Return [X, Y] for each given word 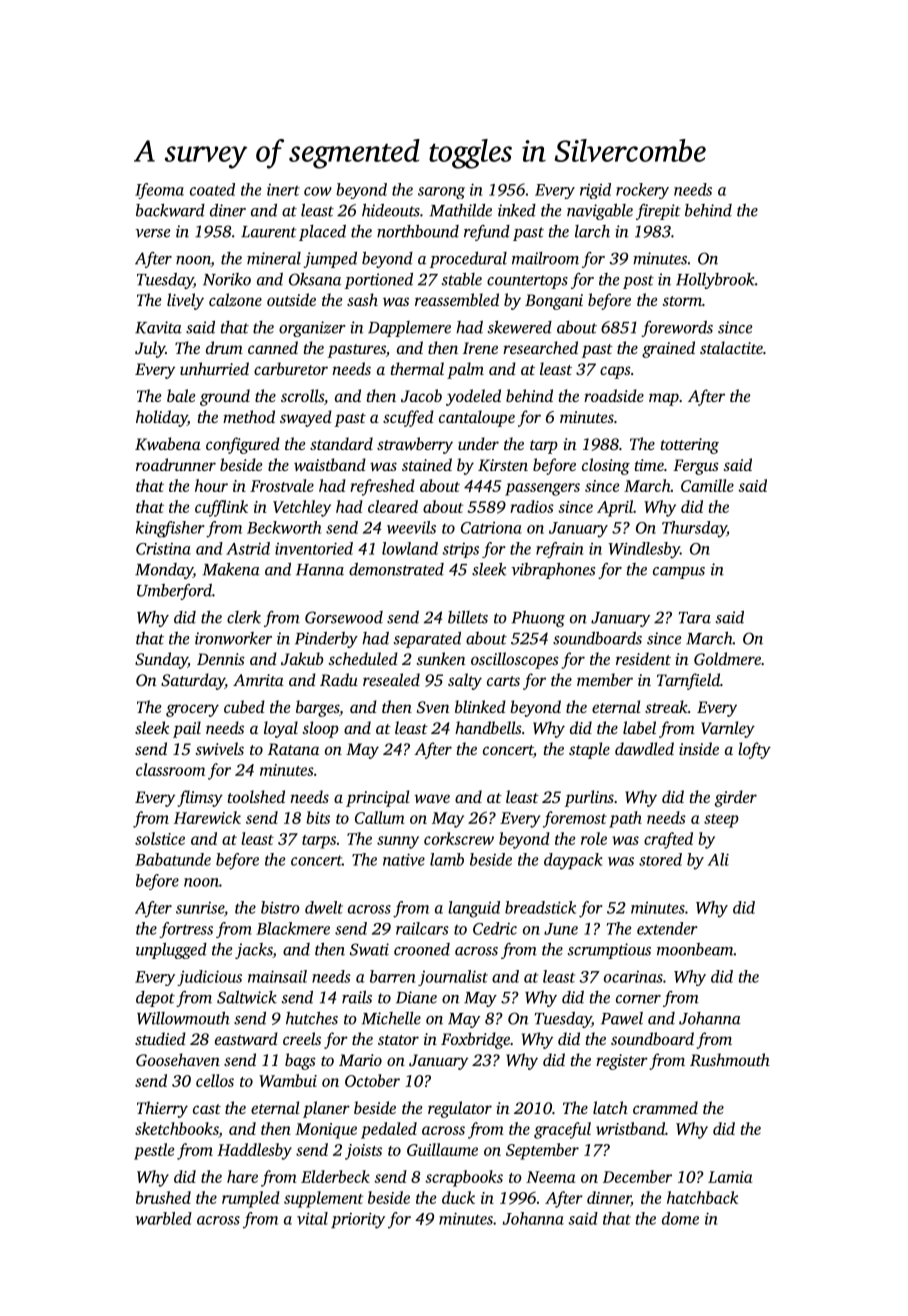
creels [302, 1038]
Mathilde [461, 210]
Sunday [161, 660]
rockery [642, 191]
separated [427, 640]
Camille [707, 485]
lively [185, 301]
